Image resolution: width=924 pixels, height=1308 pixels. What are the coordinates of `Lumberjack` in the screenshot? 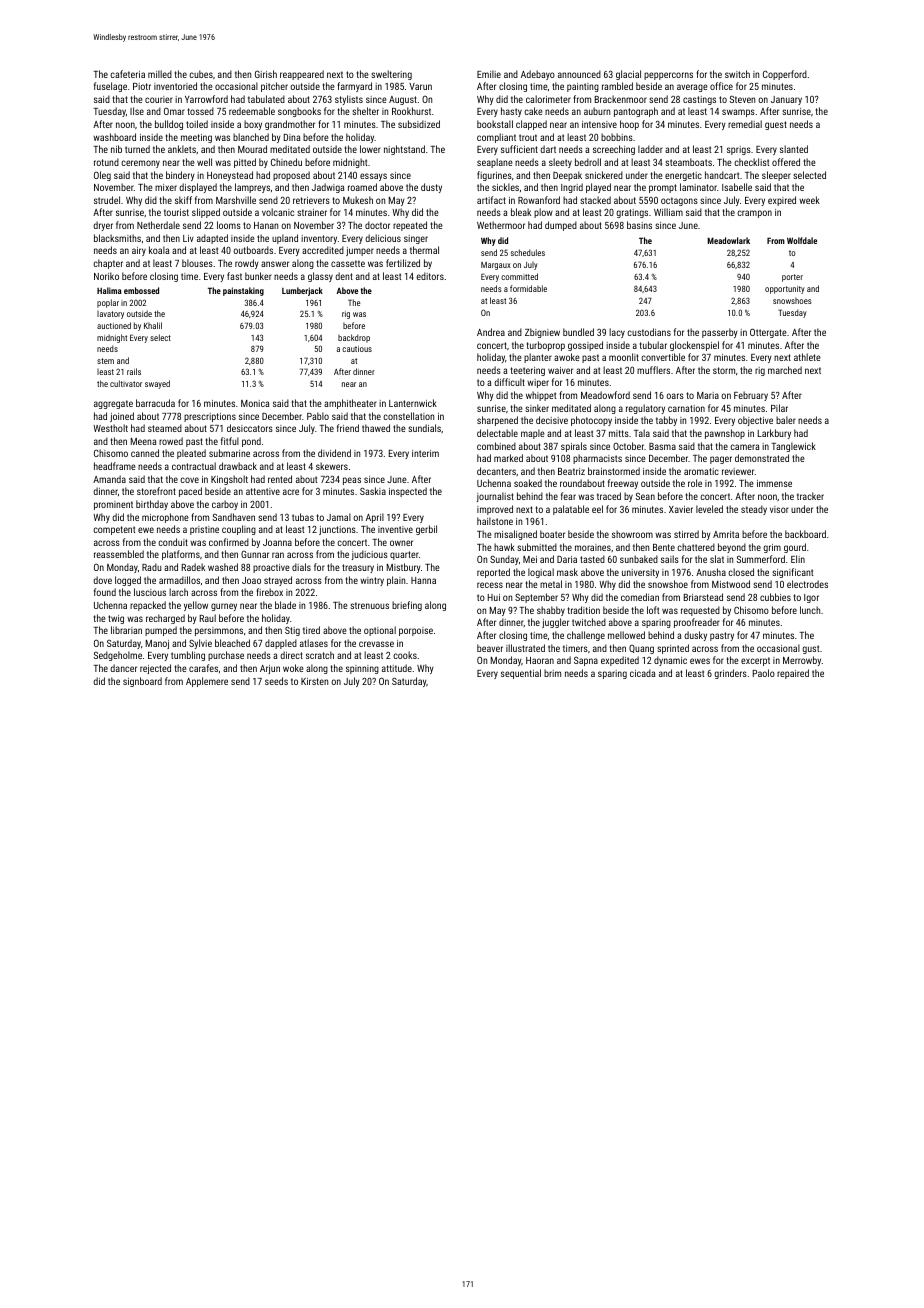 It's located at (302, 291).
